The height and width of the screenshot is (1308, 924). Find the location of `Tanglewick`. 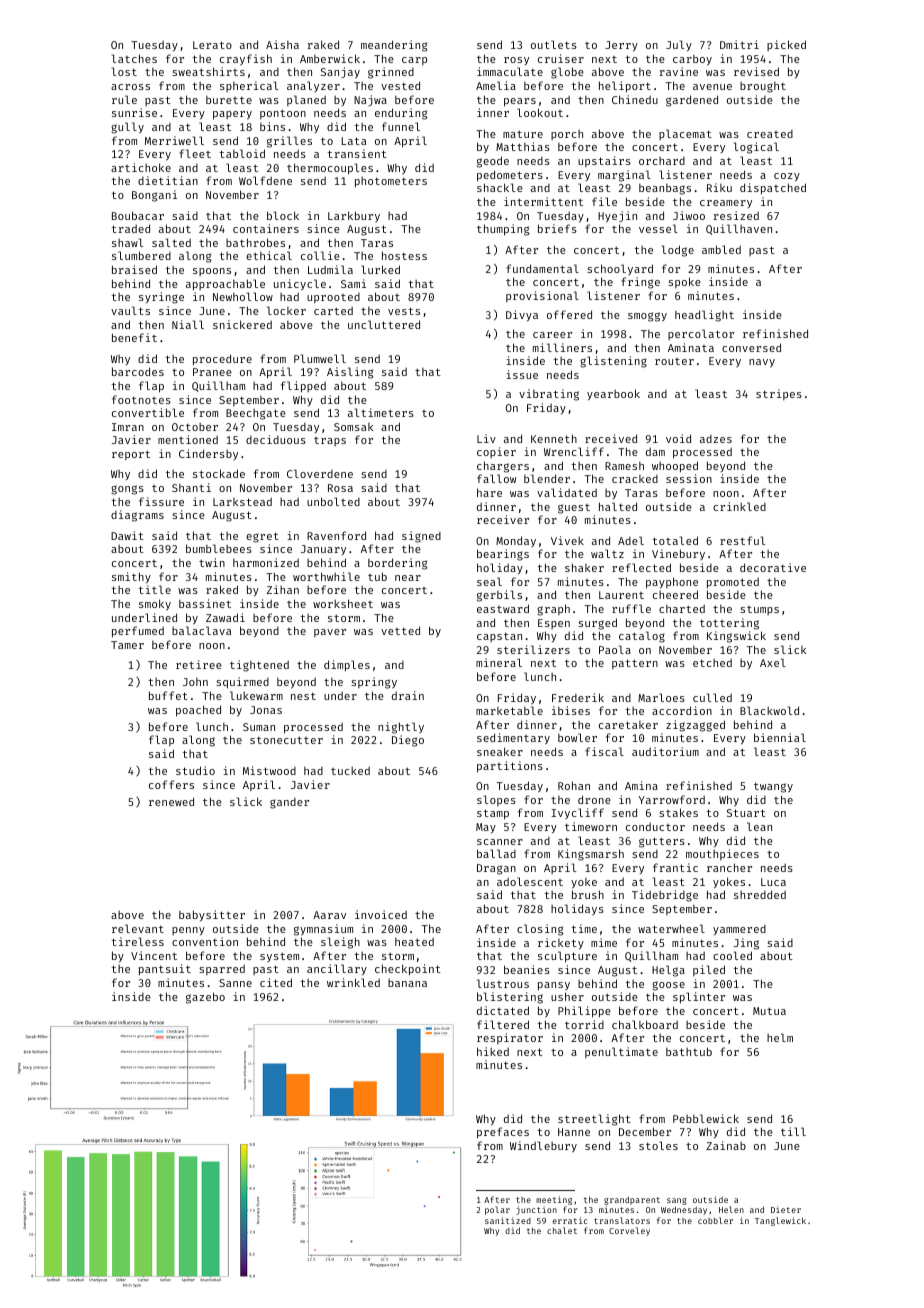

Tanglewick is located at coordinates (780, 1221).
